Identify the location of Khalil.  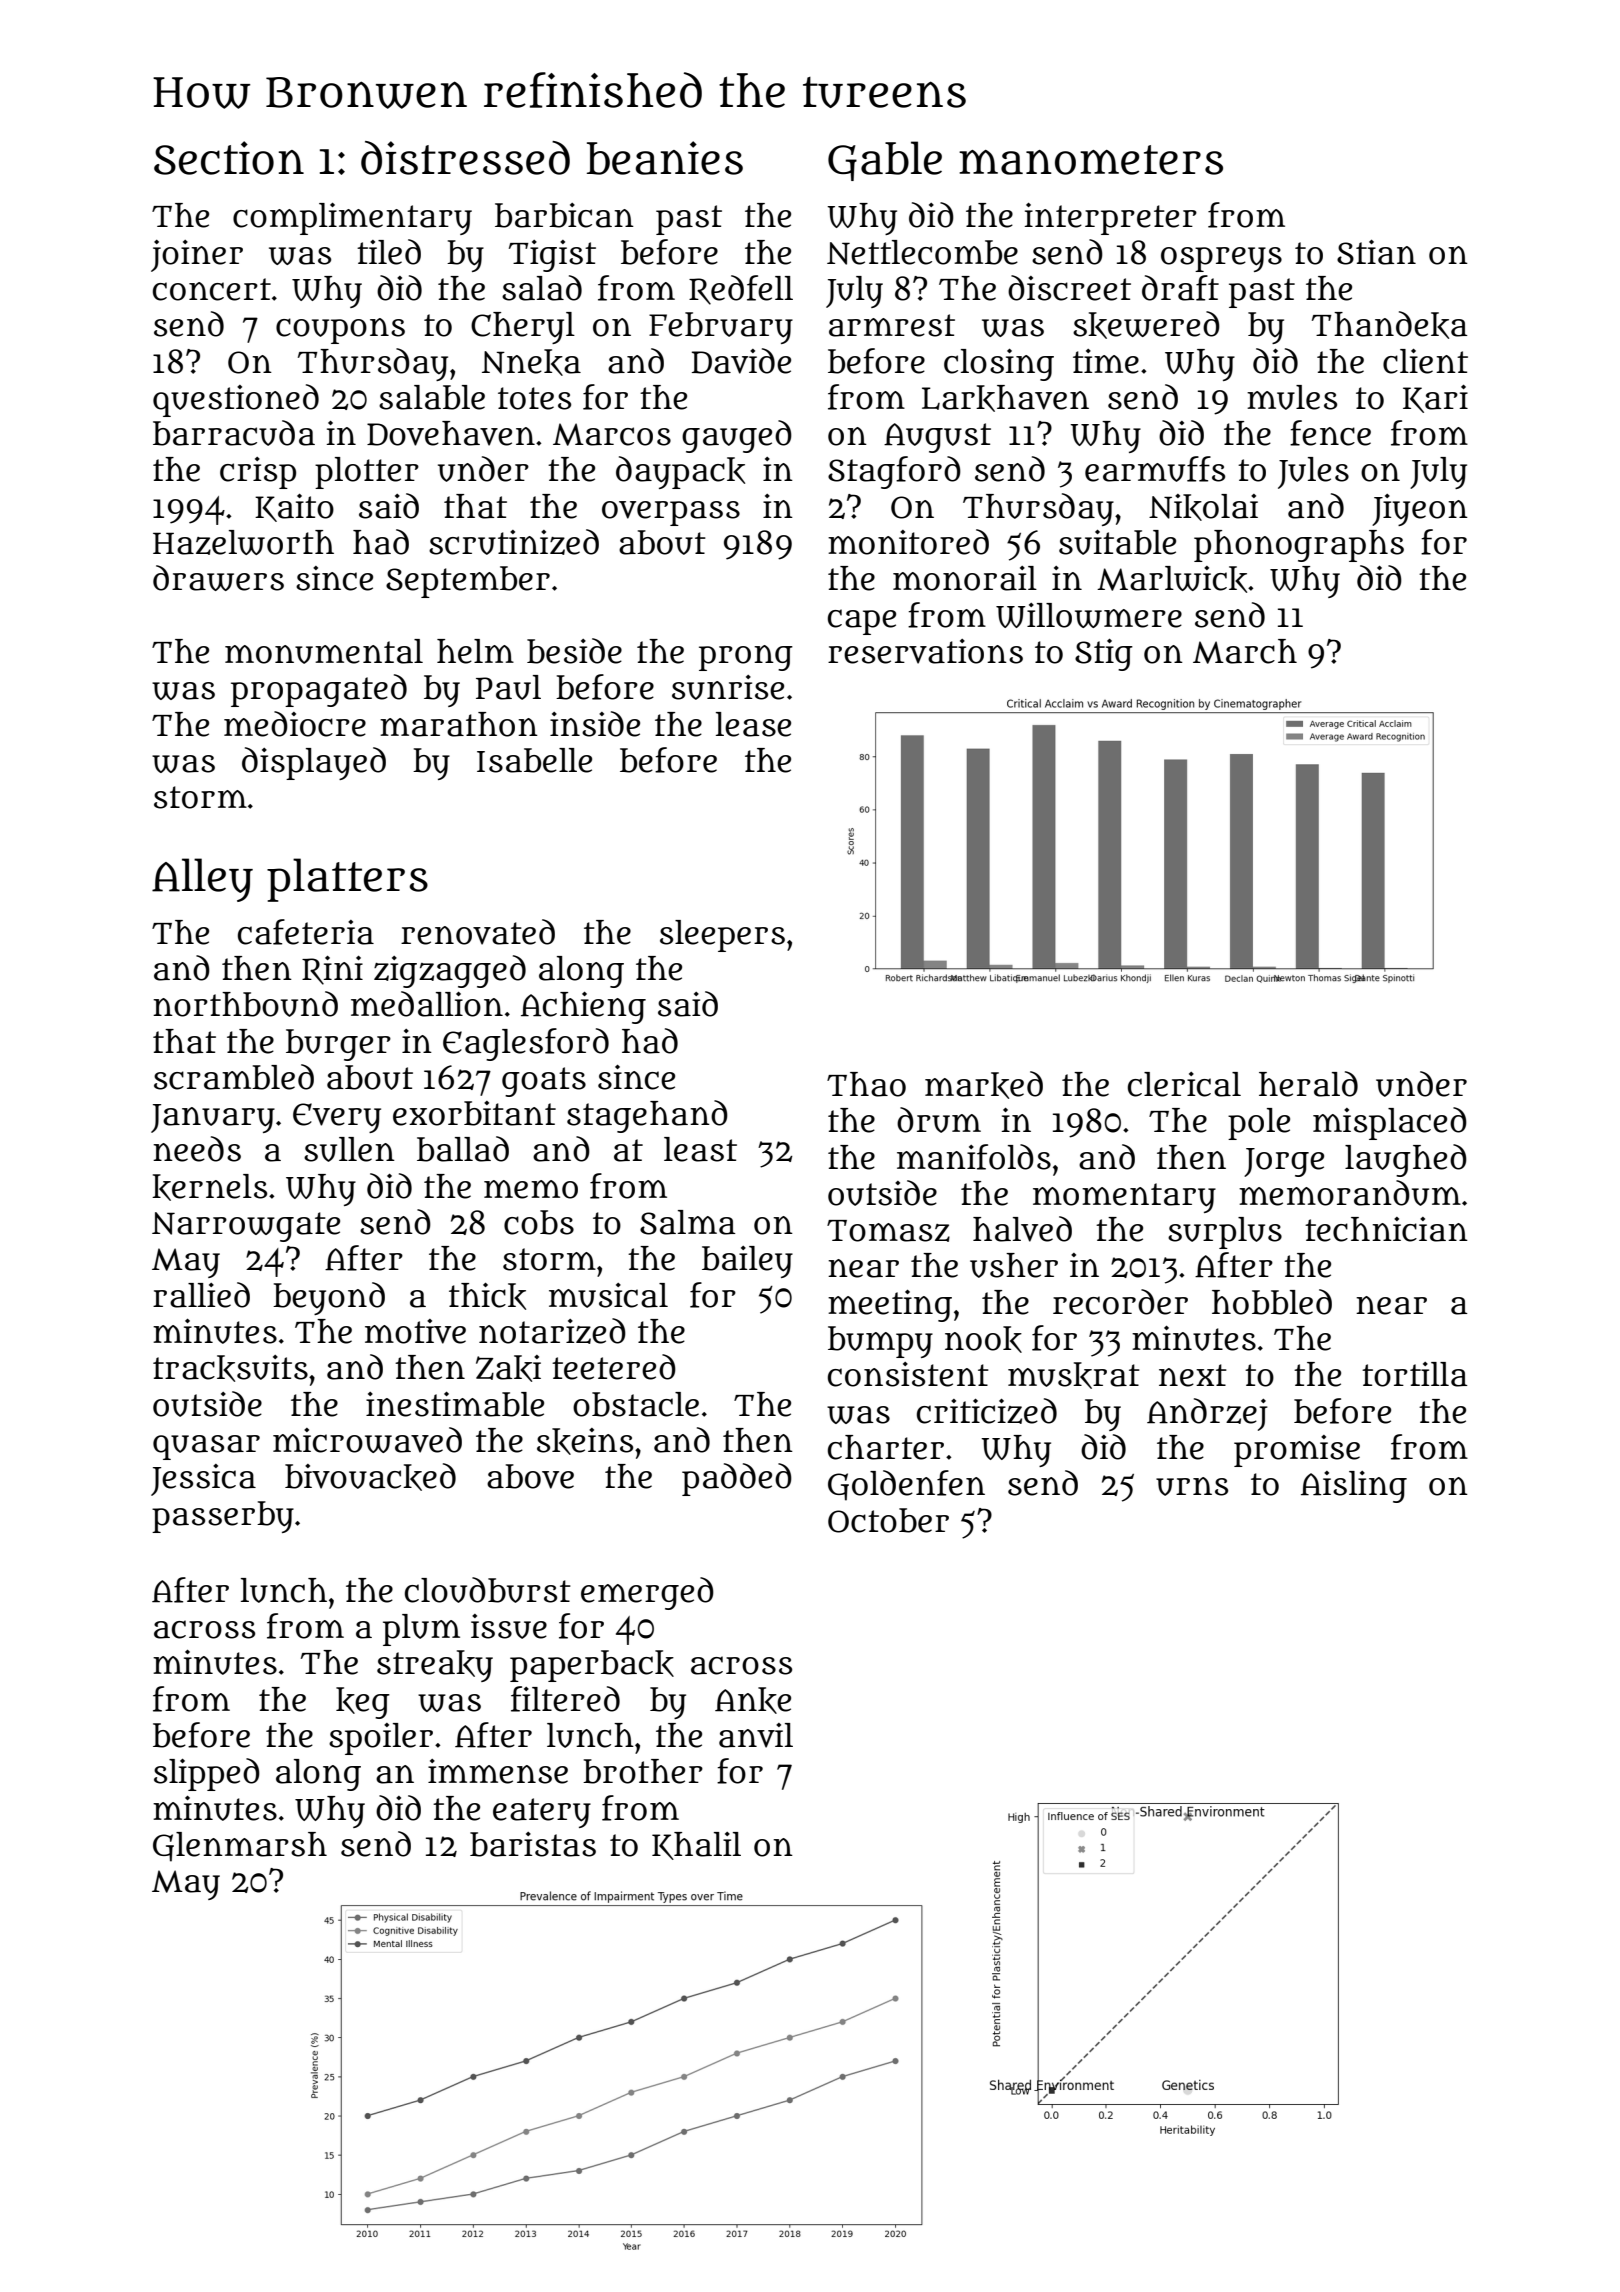
(696, 1846).
